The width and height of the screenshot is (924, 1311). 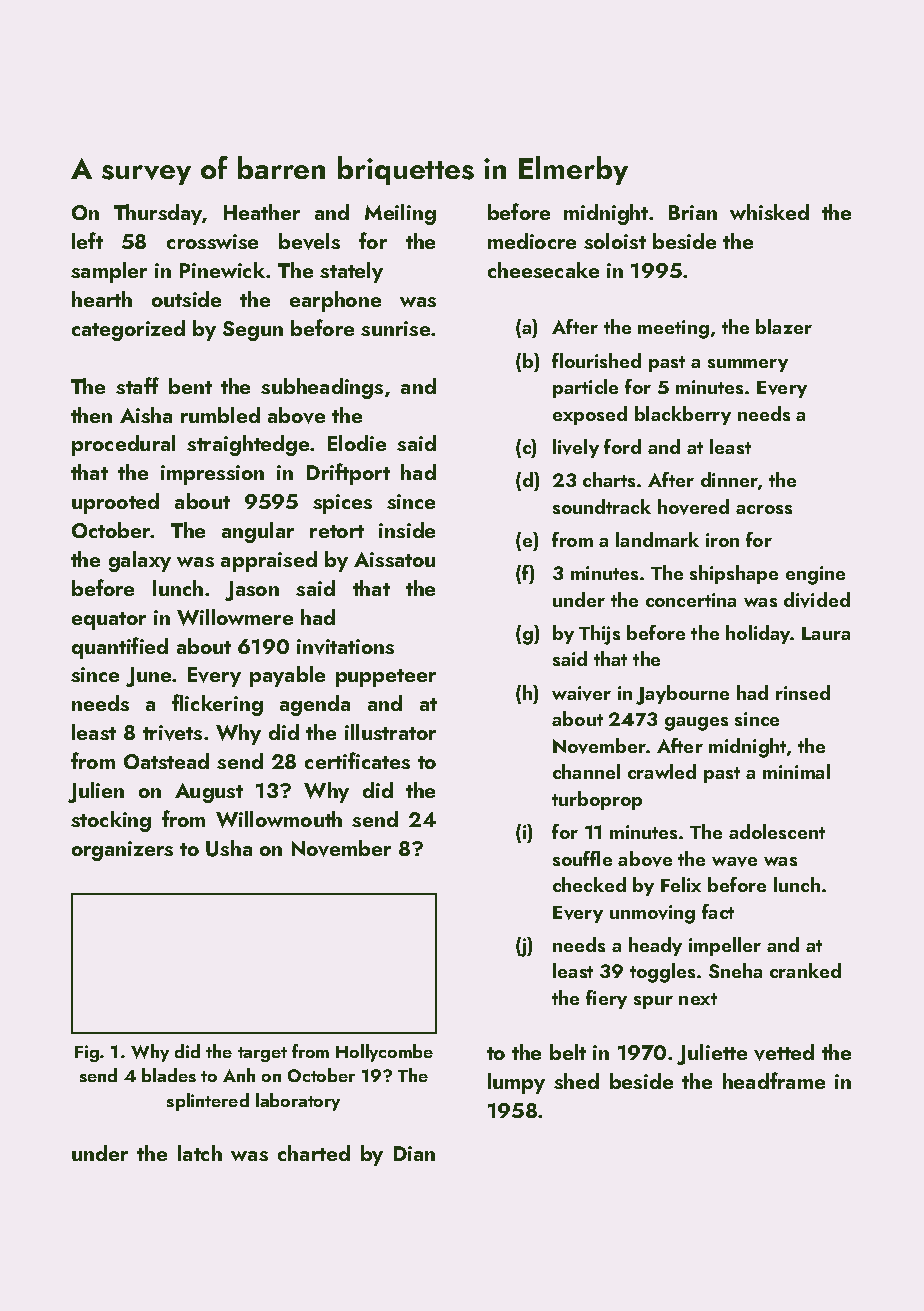 I want to click on Dian, so click(x=414, y=1153).
